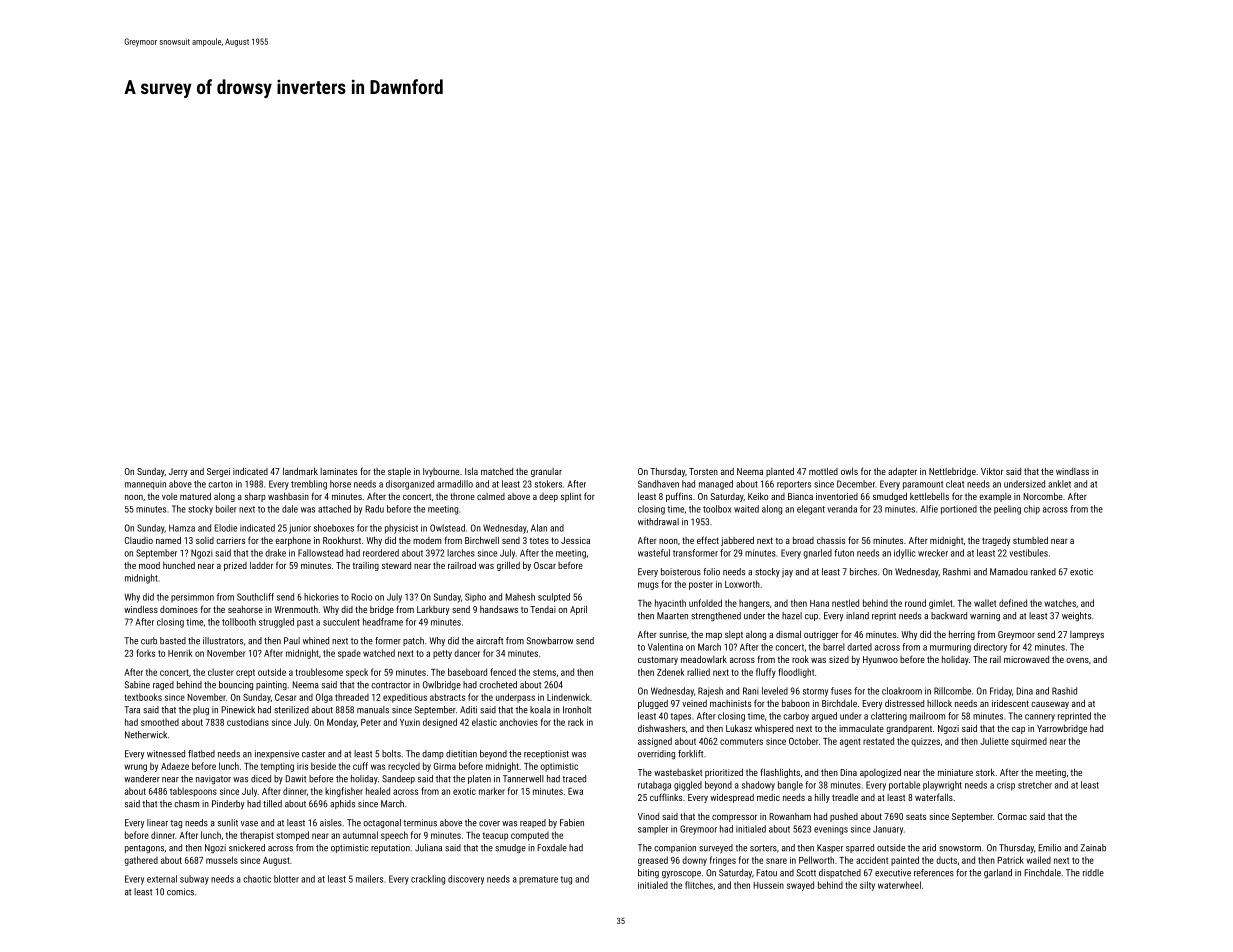  I want to click on murmuring, so click(950, 648).
